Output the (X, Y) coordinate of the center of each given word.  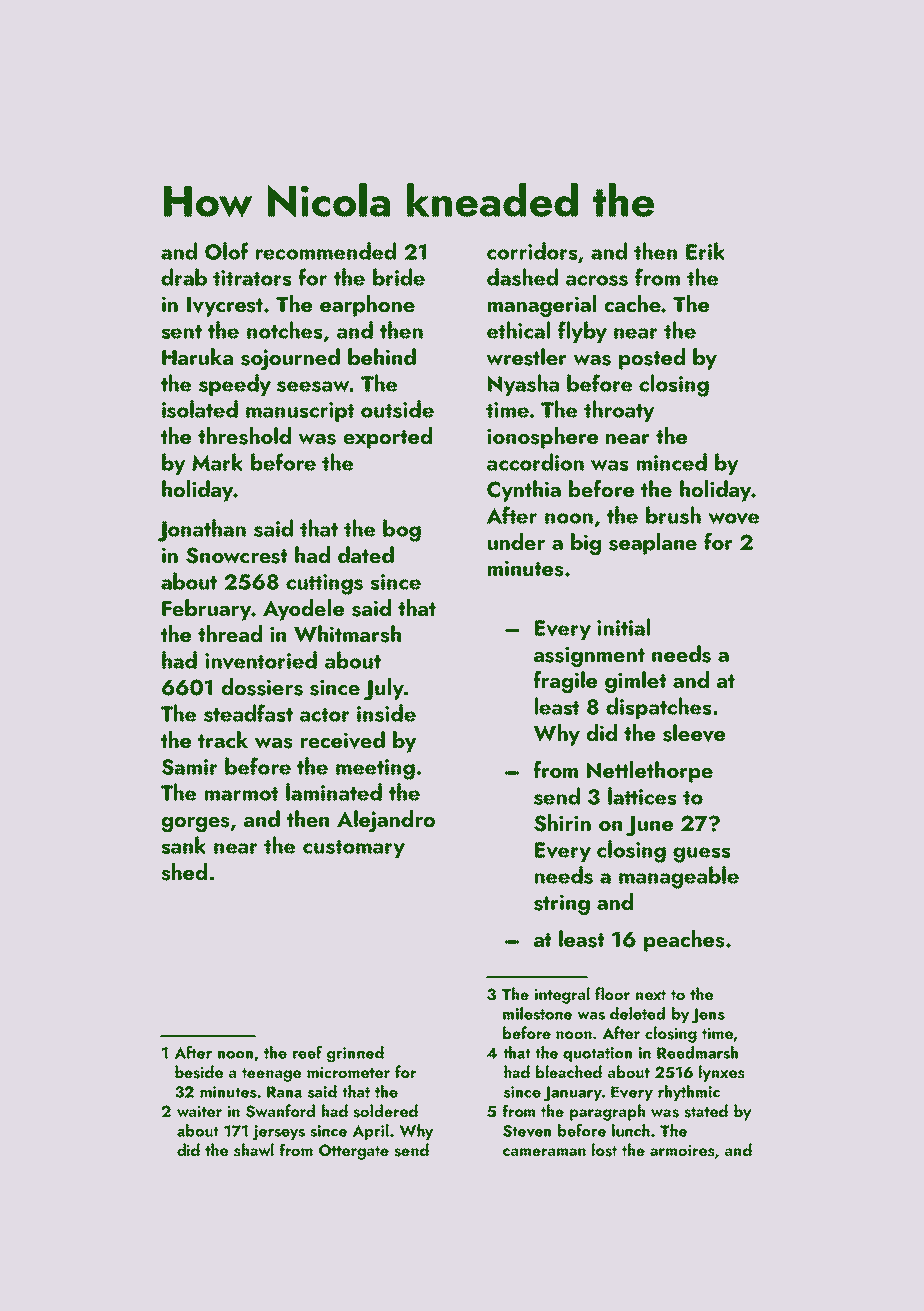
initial (623, 627)
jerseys (279, 1133)
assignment (589, 656)
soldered (385, 1111)
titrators (252, 278)
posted (652, 359)
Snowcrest (236, 555)
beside (199, 1072)
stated (706, 1111)
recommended (326, 251)
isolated (200, 409)
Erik (705, 251)
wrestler (526, 357)
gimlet (635, 682)
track (223, 739)
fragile (565, 682)
